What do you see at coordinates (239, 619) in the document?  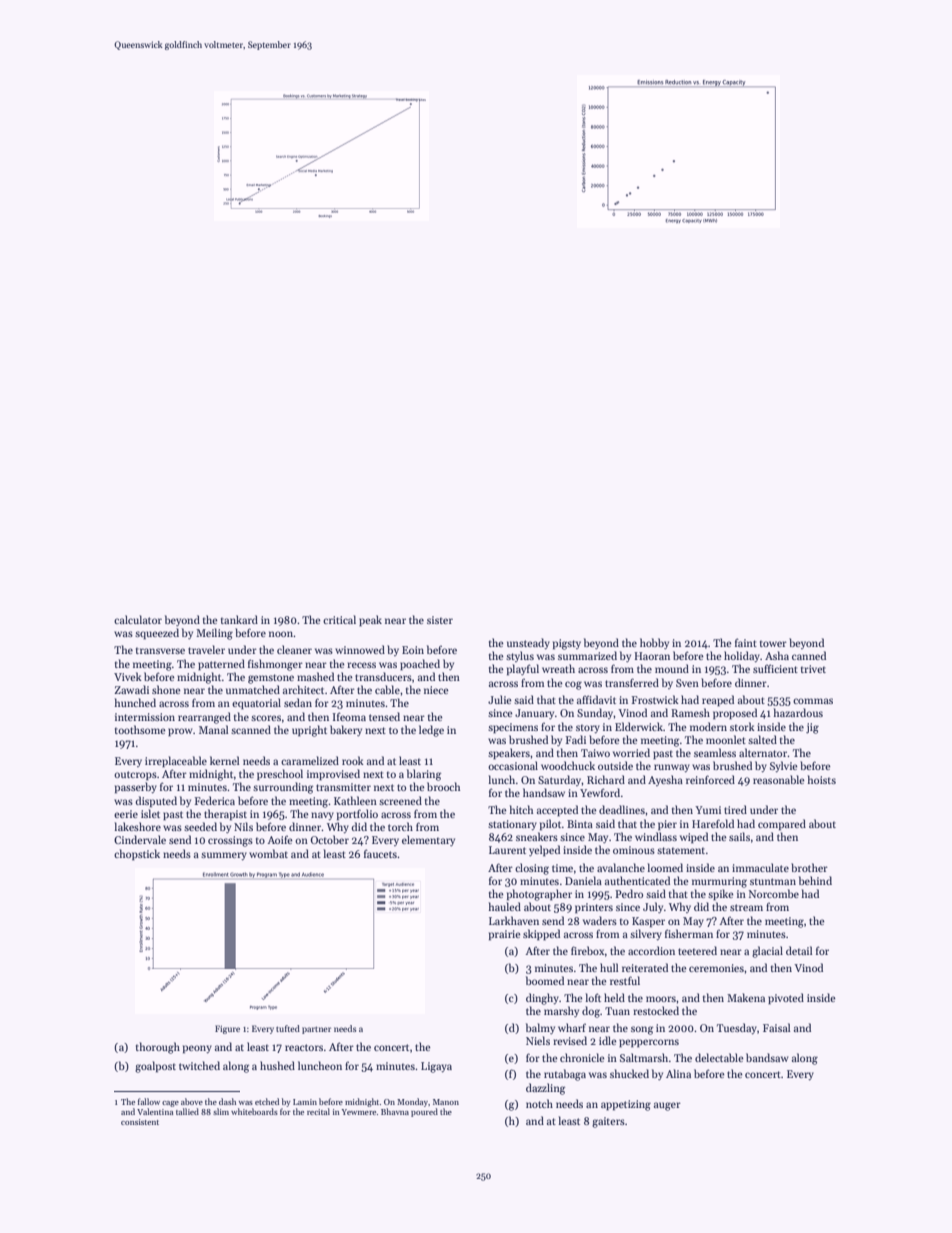 I see `tankard` at bounding box center [239, 619].
